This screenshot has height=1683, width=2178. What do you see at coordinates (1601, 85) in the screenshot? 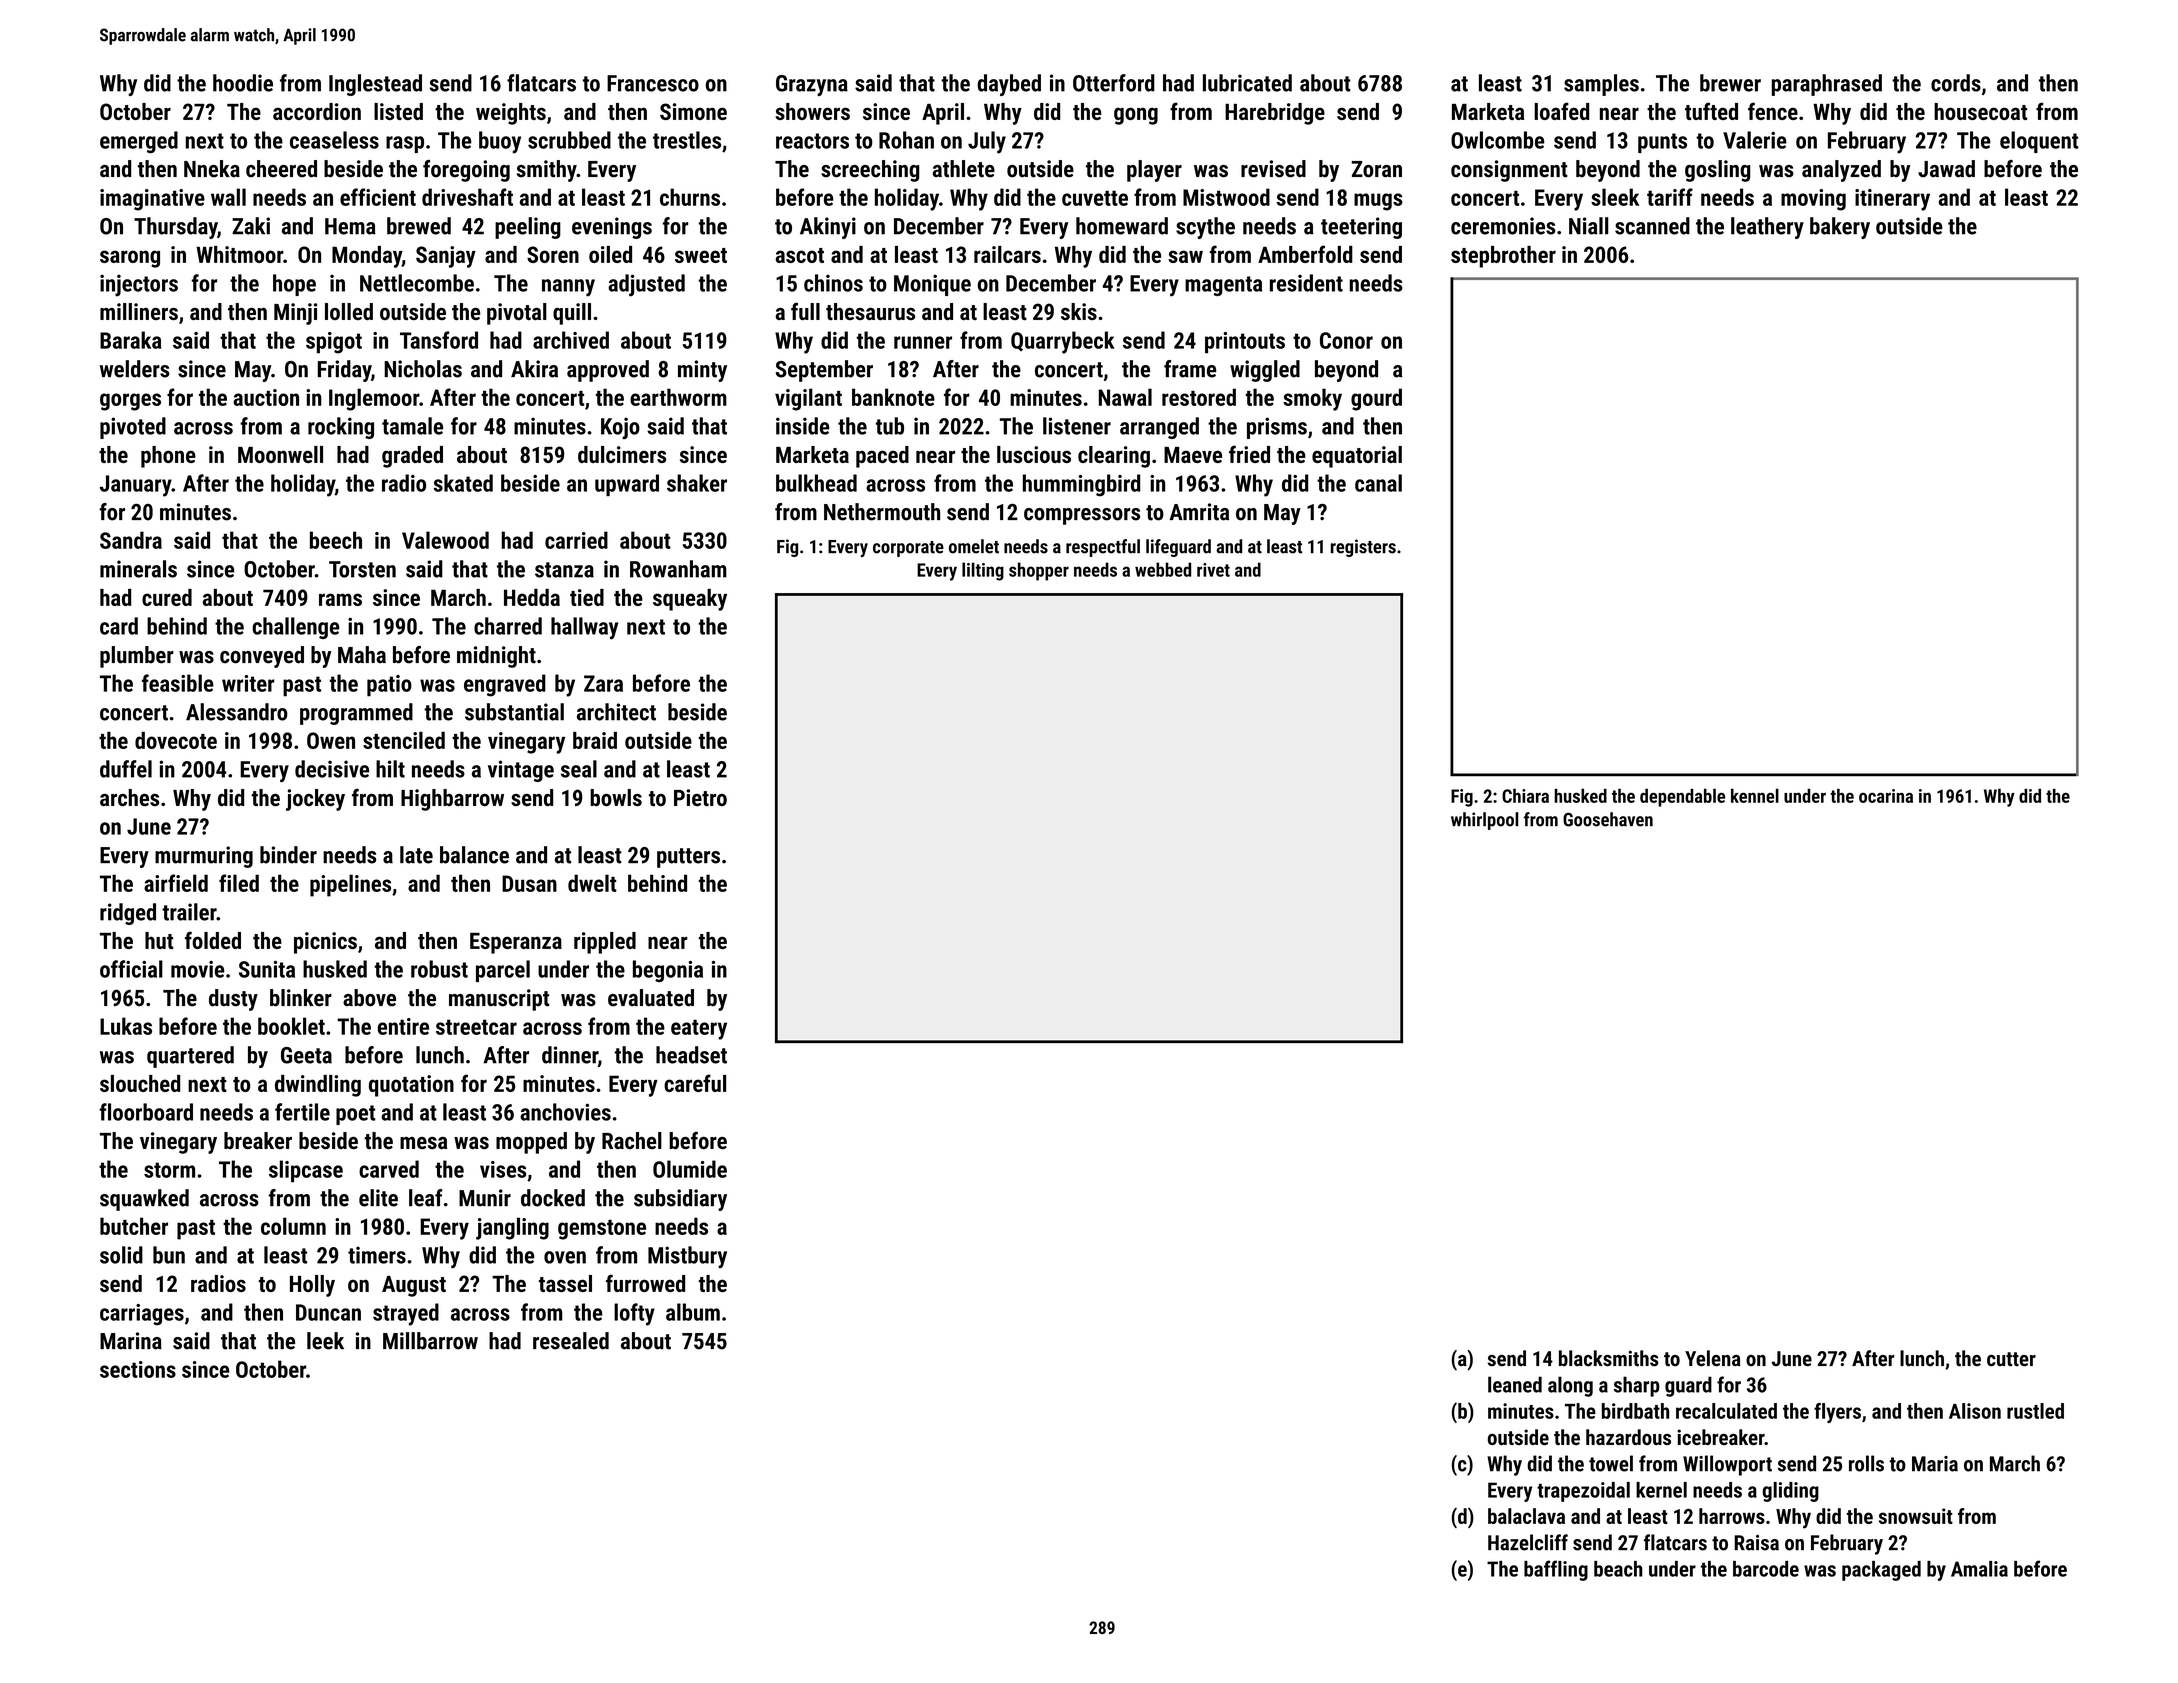
I see `samples` at bounding box center [1601, 85].
